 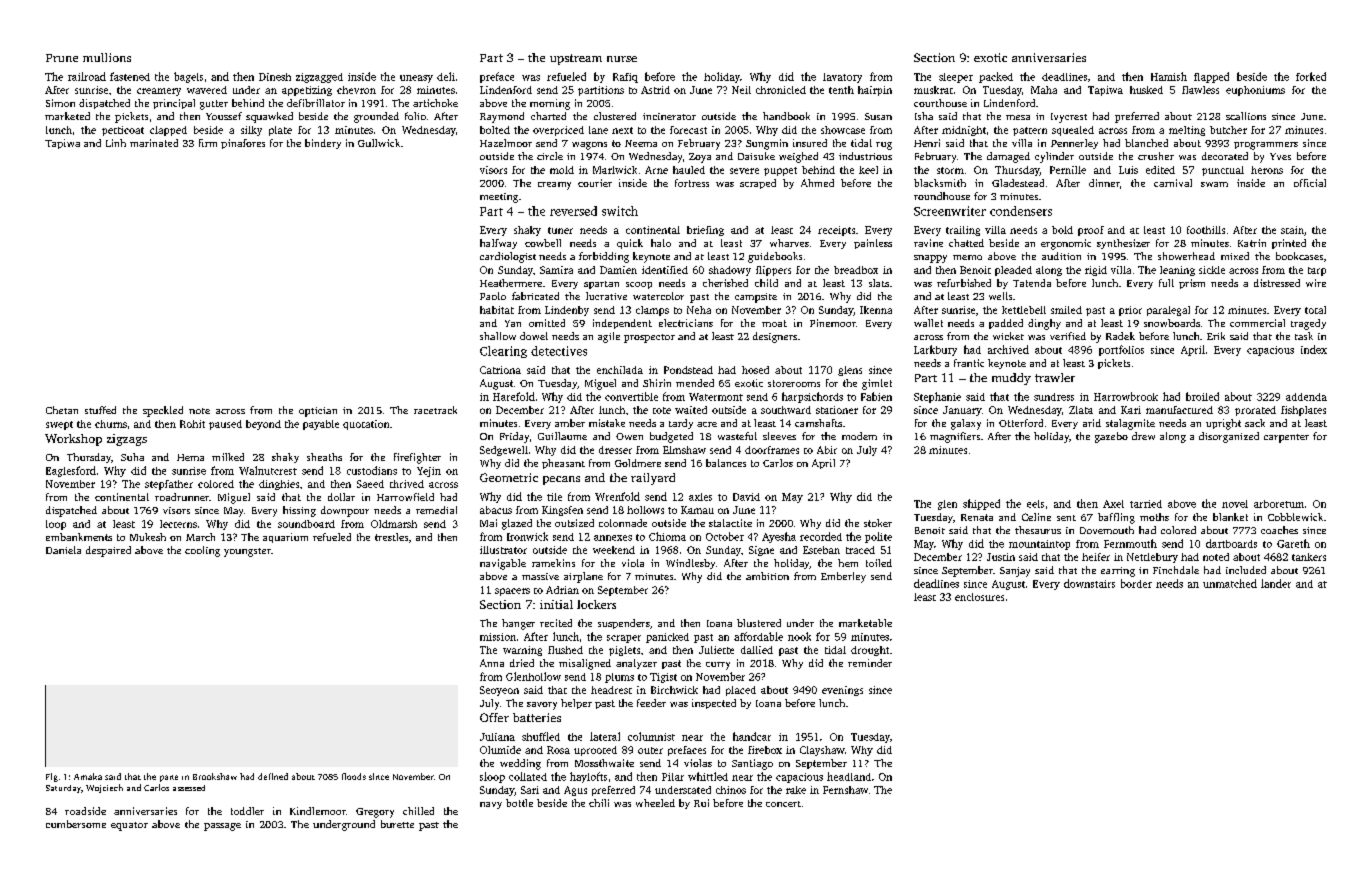 I want to click on prior, so click(x=1130, y=311).
